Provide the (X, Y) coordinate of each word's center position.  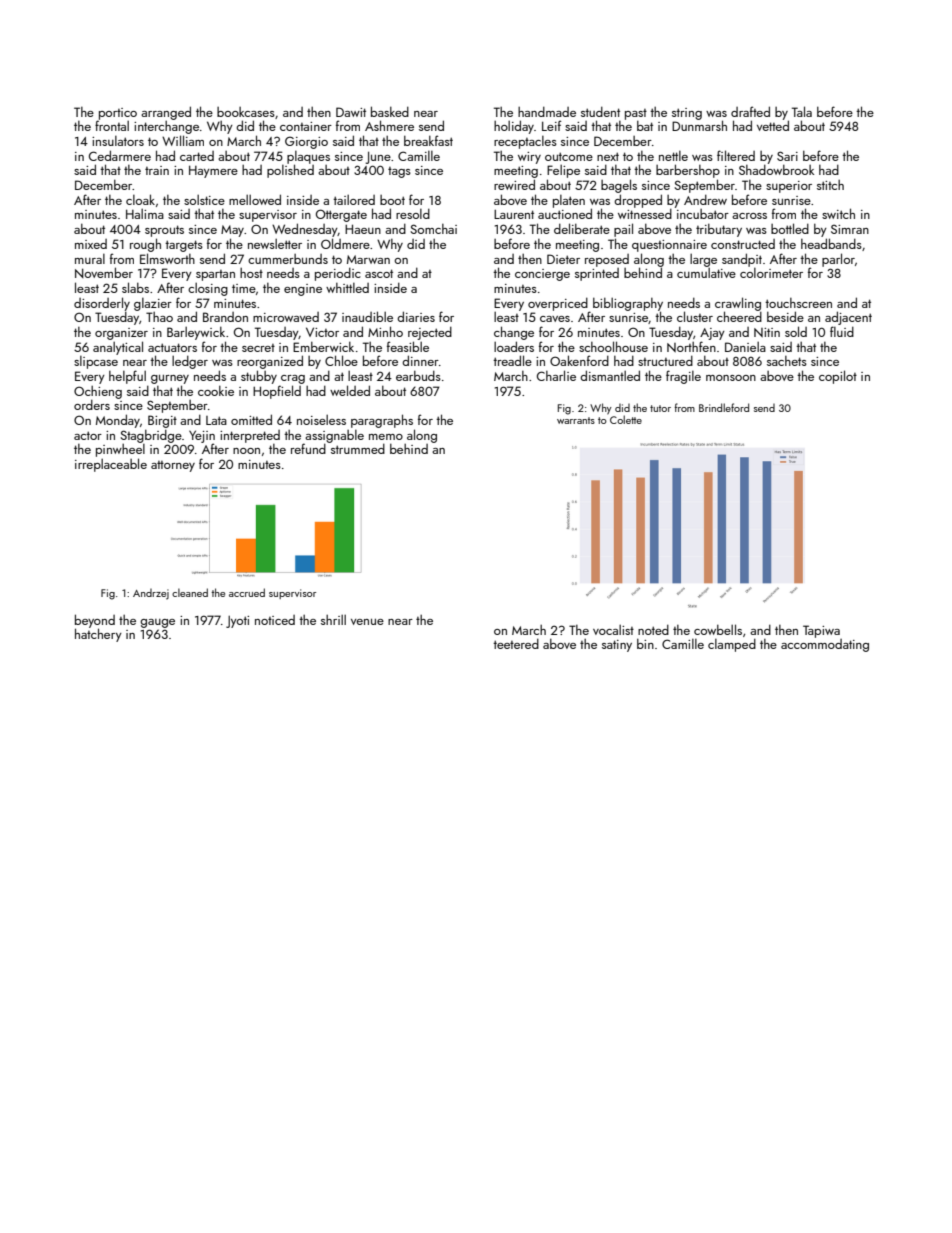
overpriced (558, 304)
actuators (172, 347)
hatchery (98, 635)
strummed (358, 449)
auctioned (565, 213)
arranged (166, 113)
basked (390, 111)
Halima (145, 213)
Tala (802, 111)
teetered (516, 644)
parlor (838, 260)
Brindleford (724, 407)
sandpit (742, 260)
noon (246, 451)
